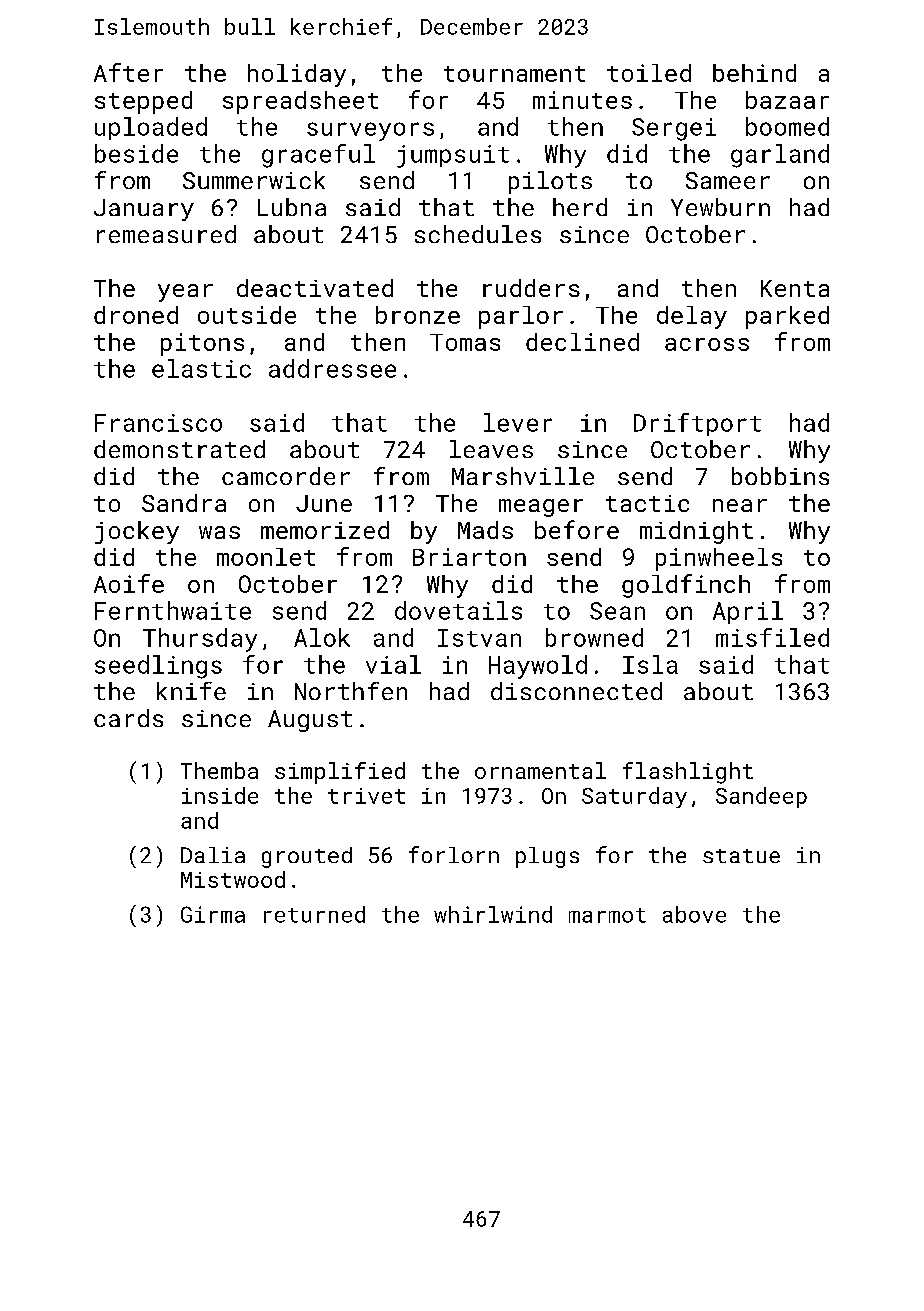 The height and width of the screenshot is (1311, 924). Describe the element at coordinates (582, 100) in the screenshot. I see `minutes` at that location.
